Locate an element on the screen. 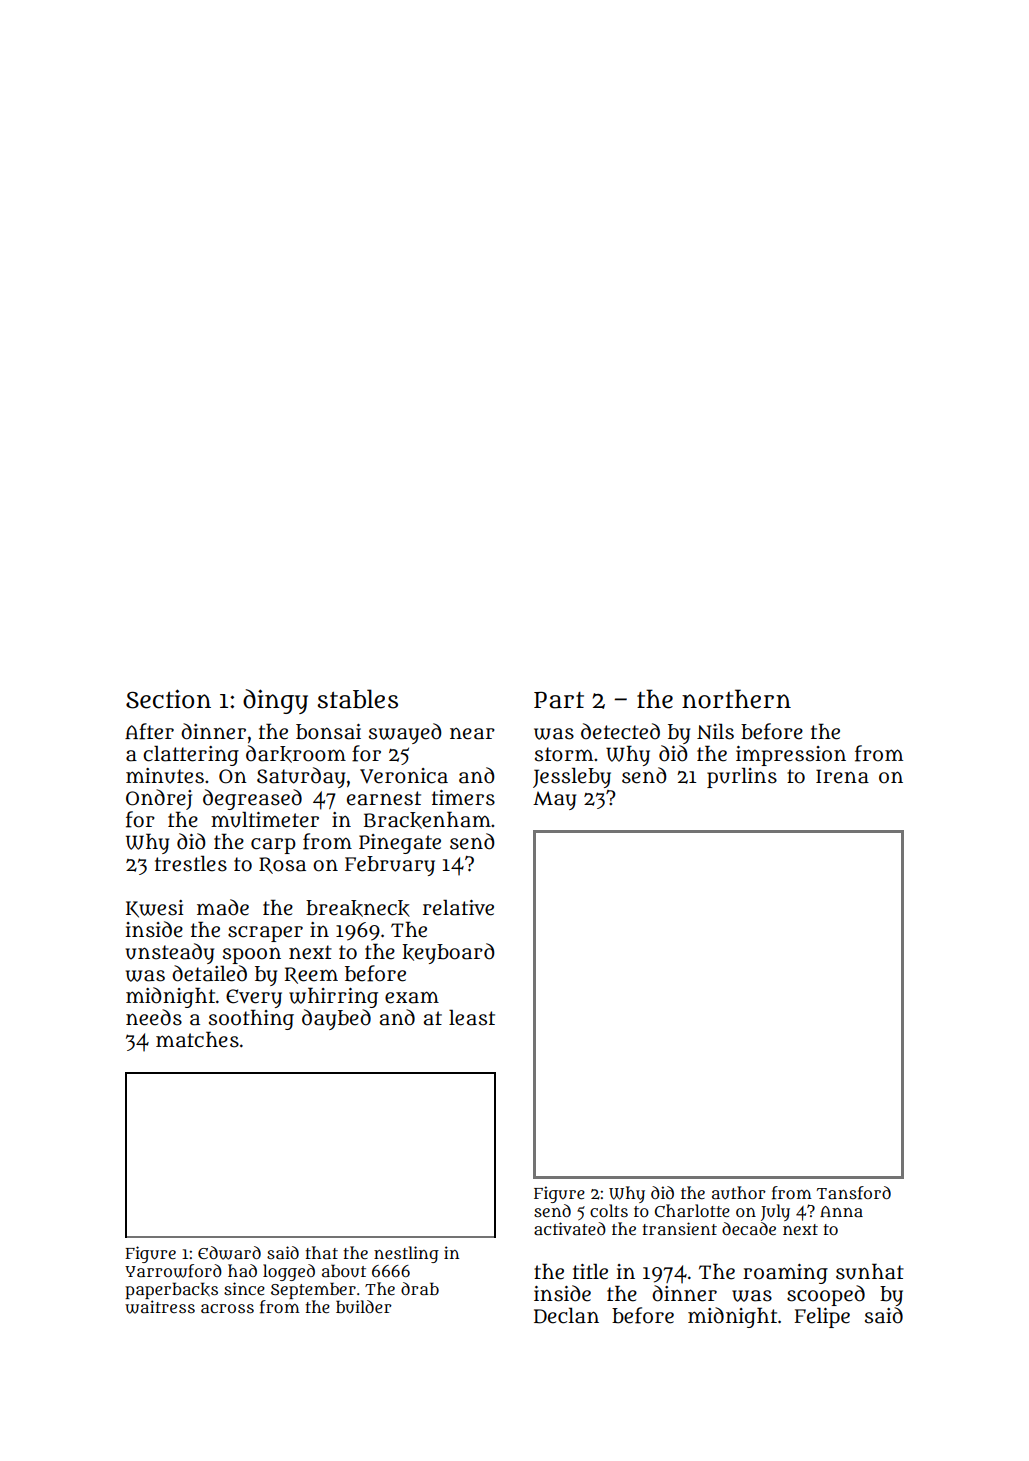 This screenshot has height=1461, width=1029. Tansford is located at coordinates (854, 1193).
